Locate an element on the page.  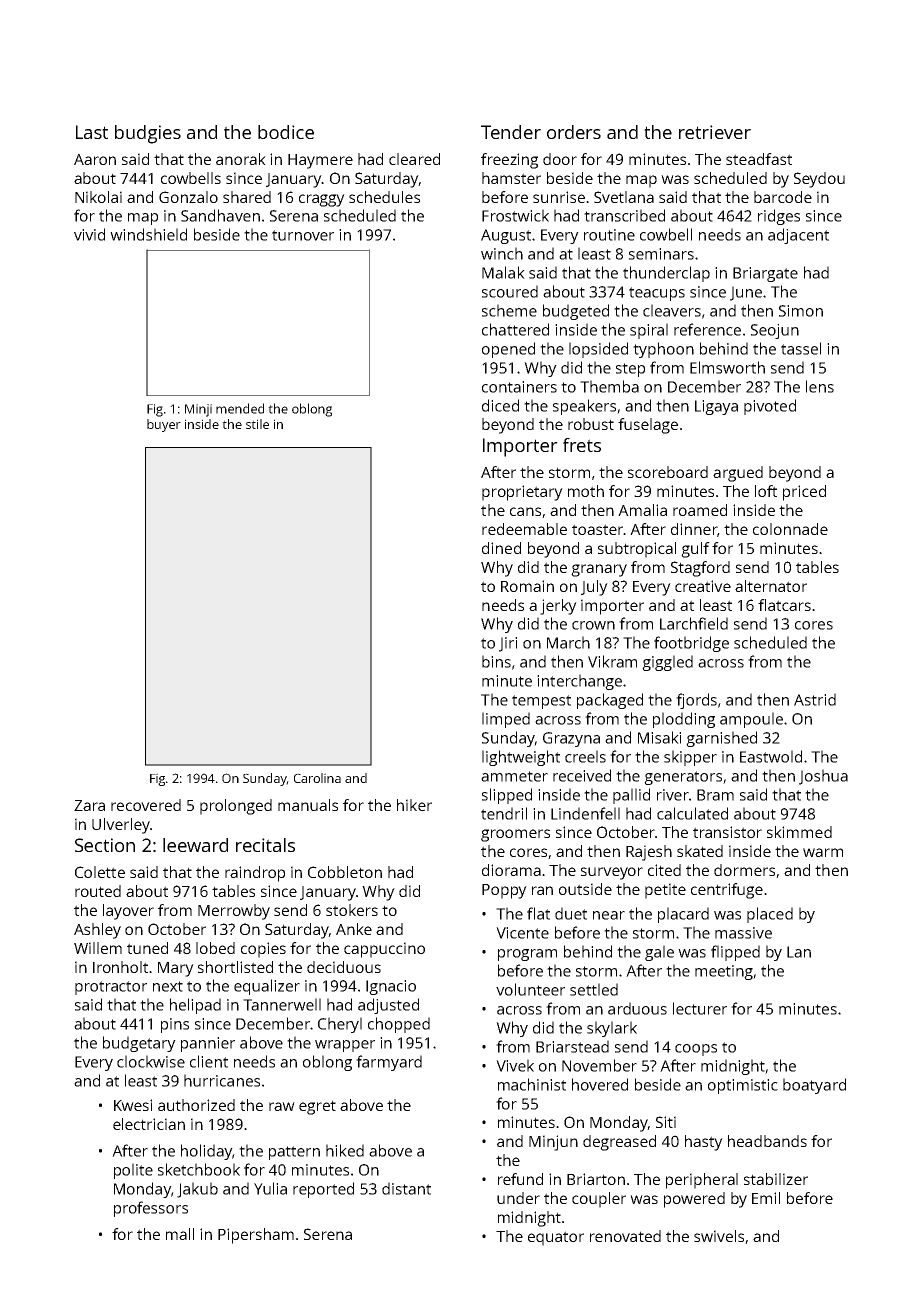
diced is located at coordinates (500, 405).
